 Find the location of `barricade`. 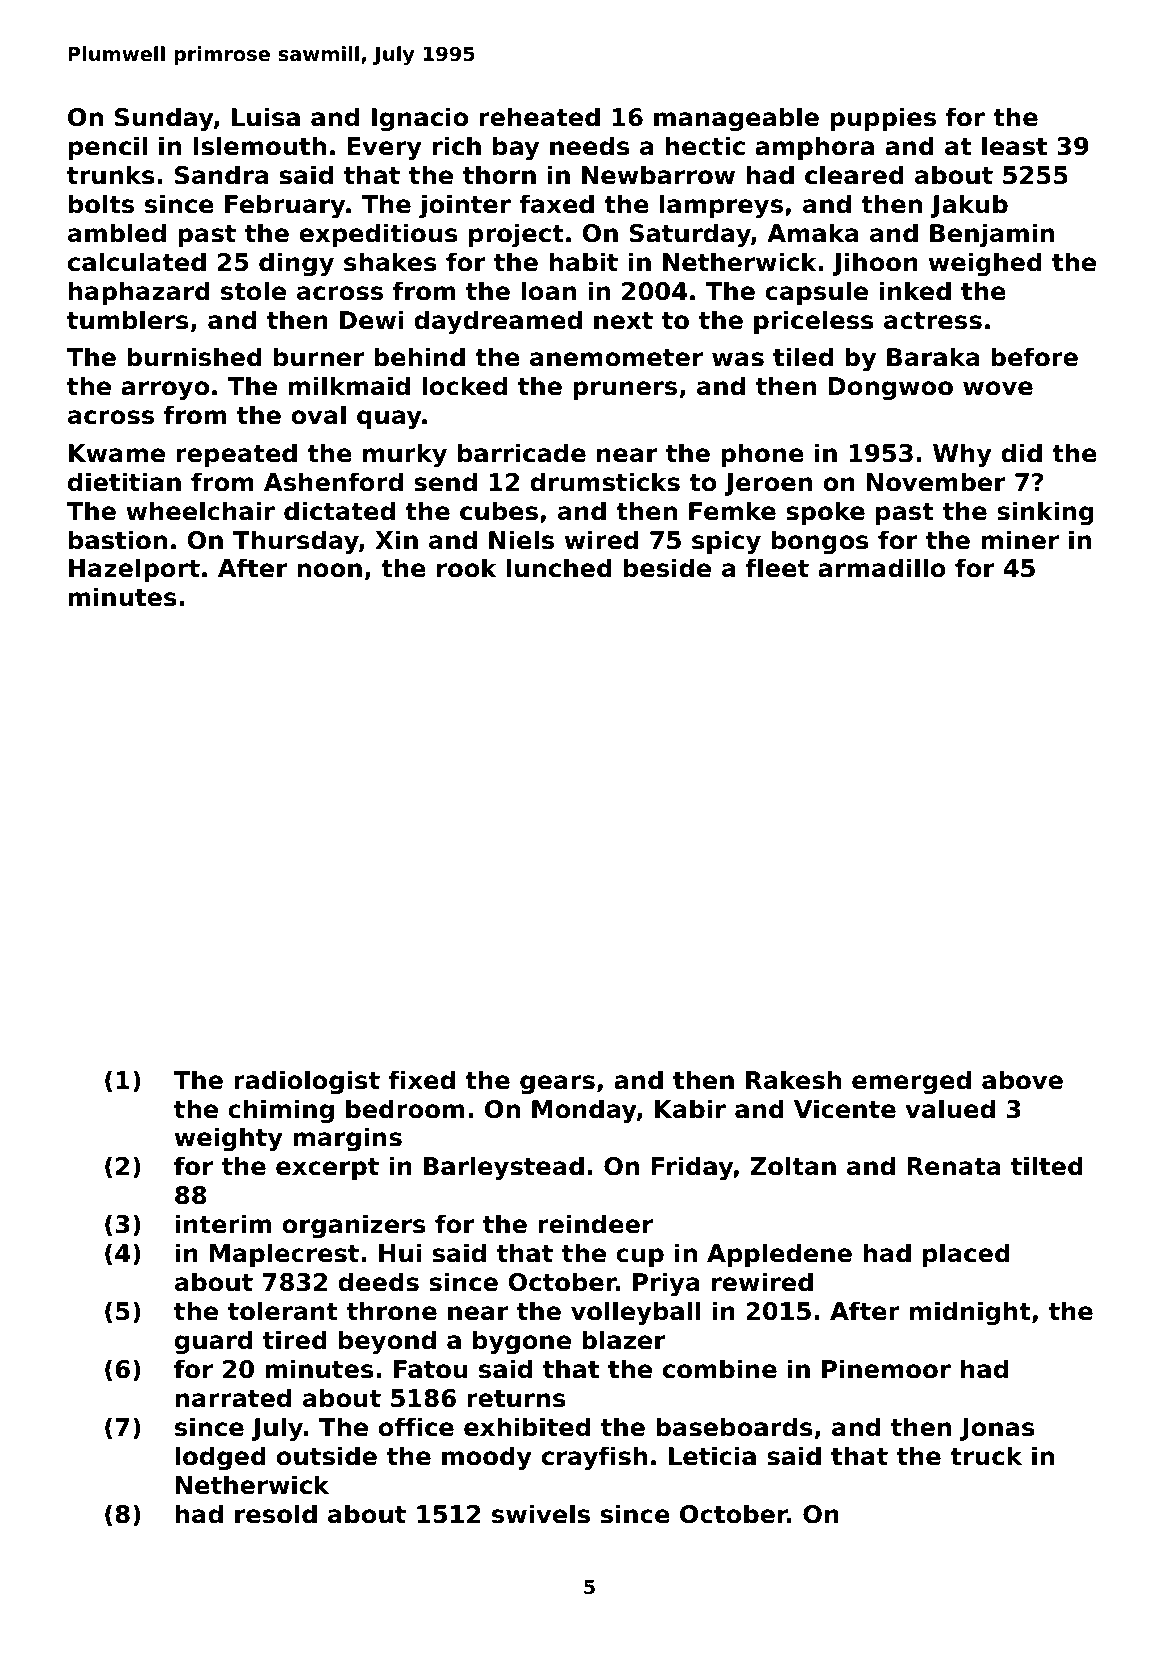

barricade is located at coordinates (522, 453).
